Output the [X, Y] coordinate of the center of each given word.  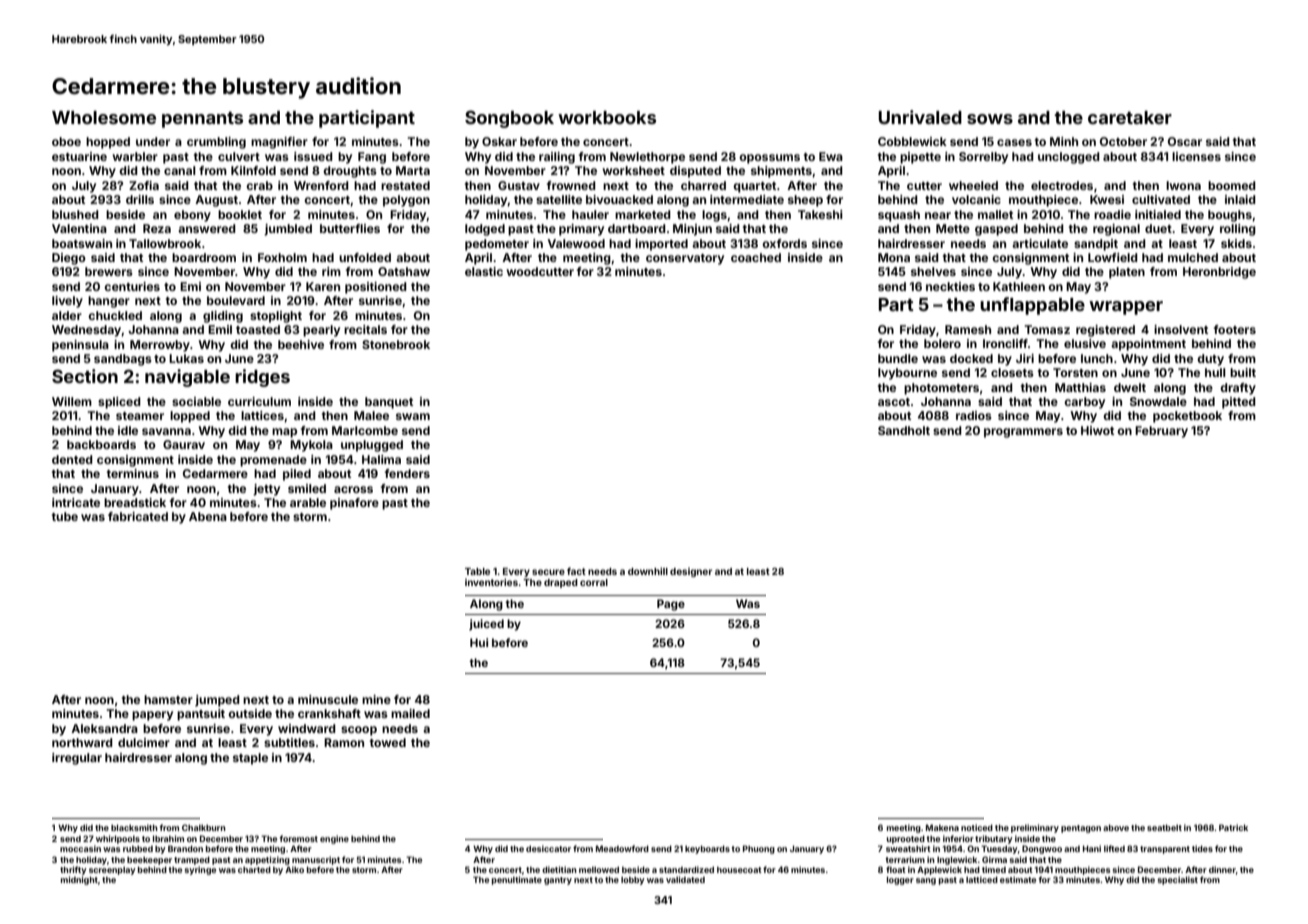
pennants [202, 120]
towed [388, 742]
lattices [262, 415]
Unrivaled [920, 117]
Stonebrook [396, 344]
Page [671, 605]
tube [65, 516]
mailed [410, 713]
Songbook [509, 119]
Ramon [344, 742]
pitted [1239, 403]
